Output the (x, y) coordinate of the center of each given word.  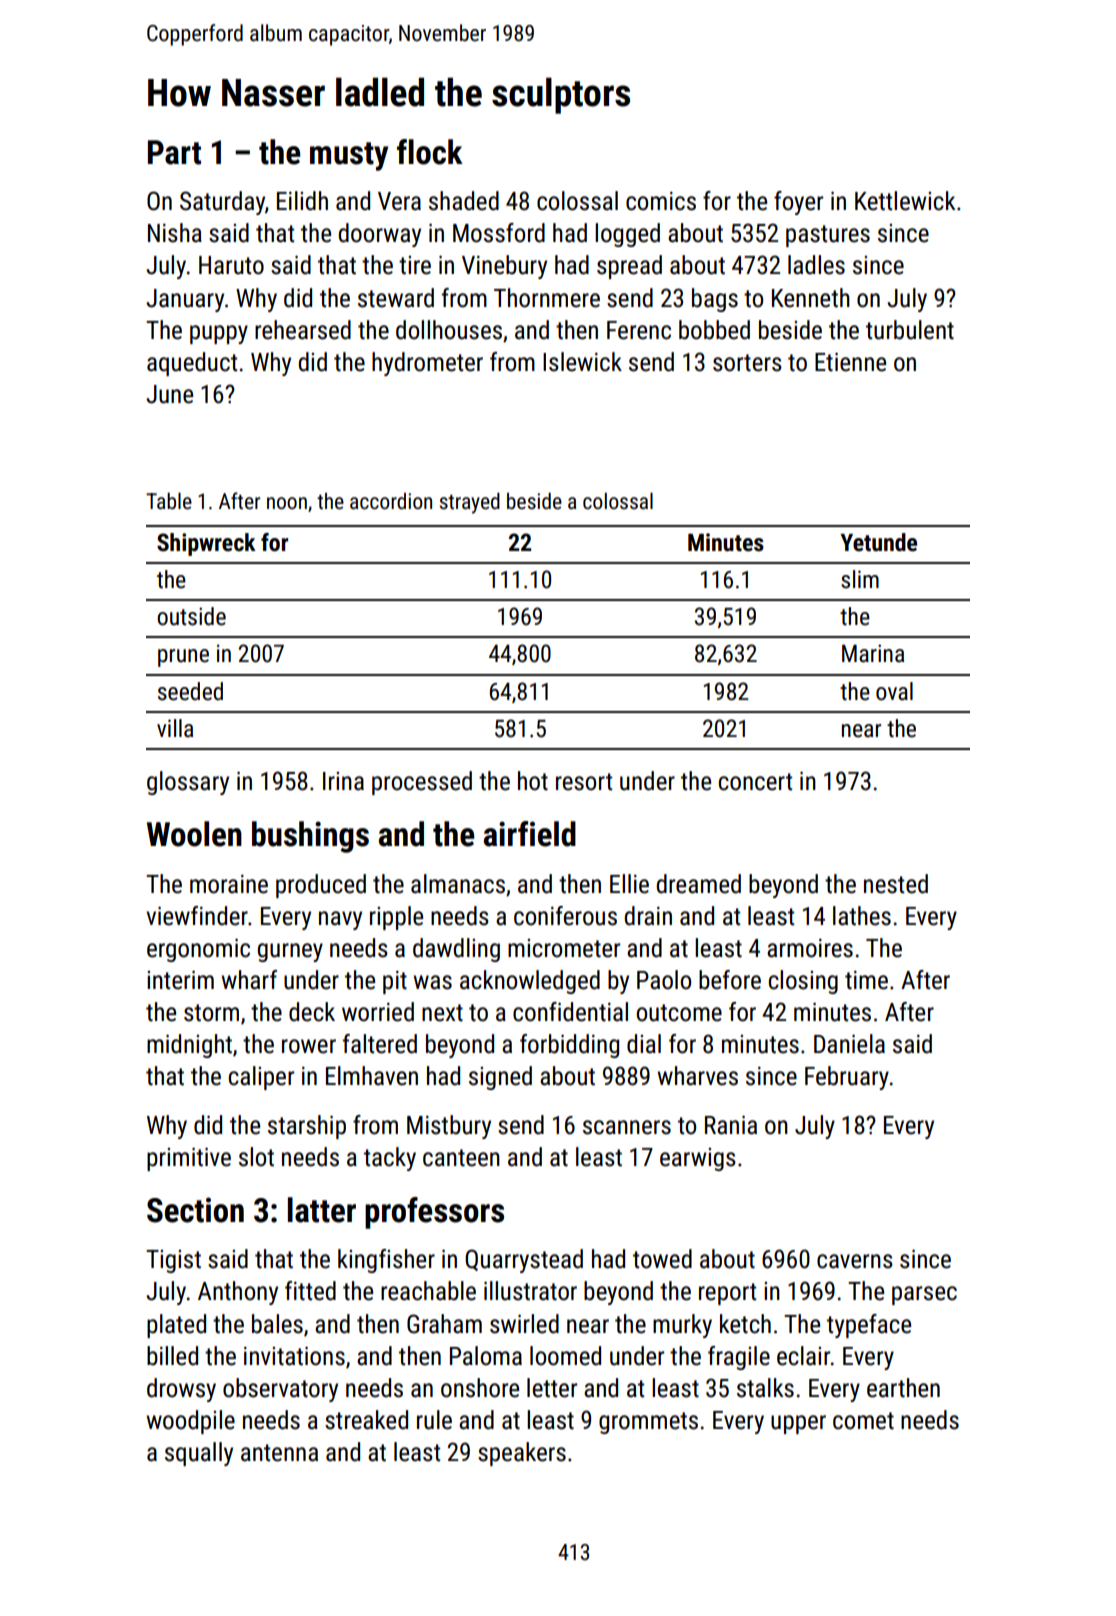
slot (256, 1157)
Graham (444, 1324)
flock (430, 152)
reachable (428, 1291)
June (169, 394)
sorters (747, 363)
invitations (294, 1356)
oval (894, 691)
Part (174, 152)
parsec (924, 1295)
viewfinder (197, 916)
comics (661, 201)
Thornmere (547, 298)
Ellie (629, 884)
